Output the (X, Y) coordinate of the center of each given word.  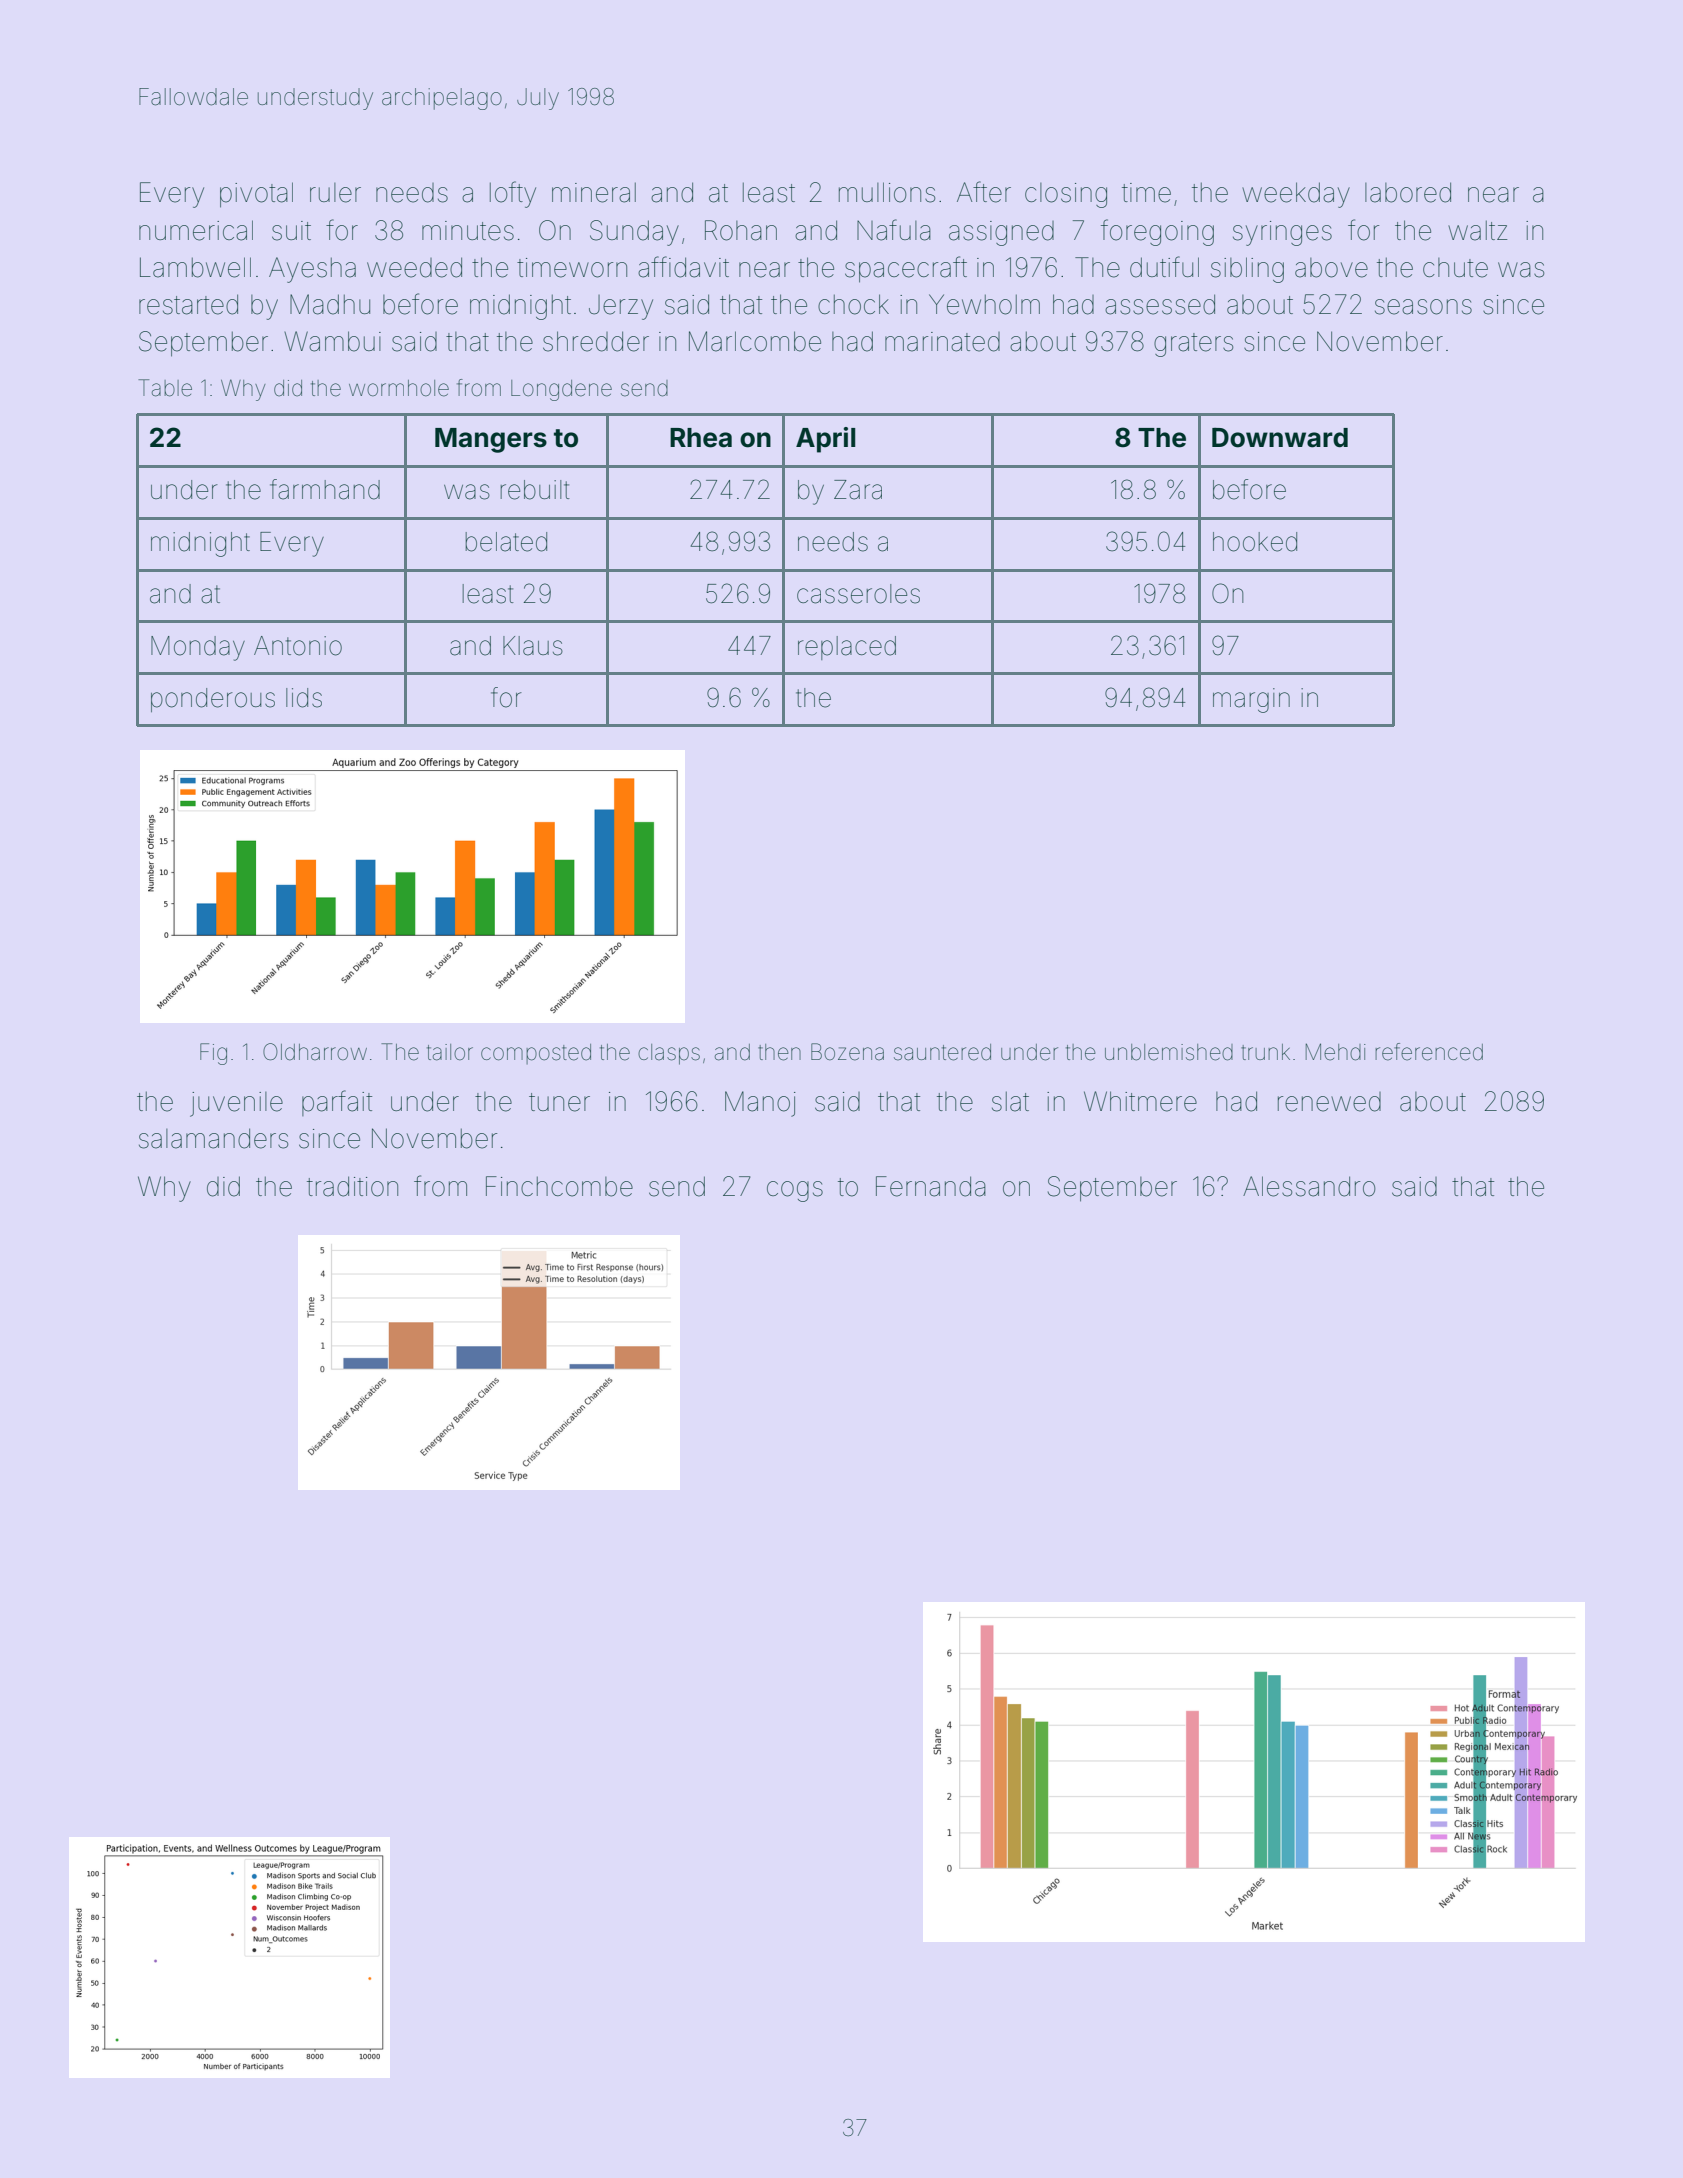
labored (1408, 192)
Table (165, 388)
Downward (1280, 438)
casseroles (858, 594)
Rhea (701, 438)
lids (304, 698)
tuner (559, 1102)
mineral (594, 193)
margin (1251, 700)
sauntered (942, 1052)
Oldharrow (315, 1052)
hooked (1255, 542)
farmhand (325, 489)
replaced (847, 648)
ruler (335, 193)
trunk (1265, 1052)
